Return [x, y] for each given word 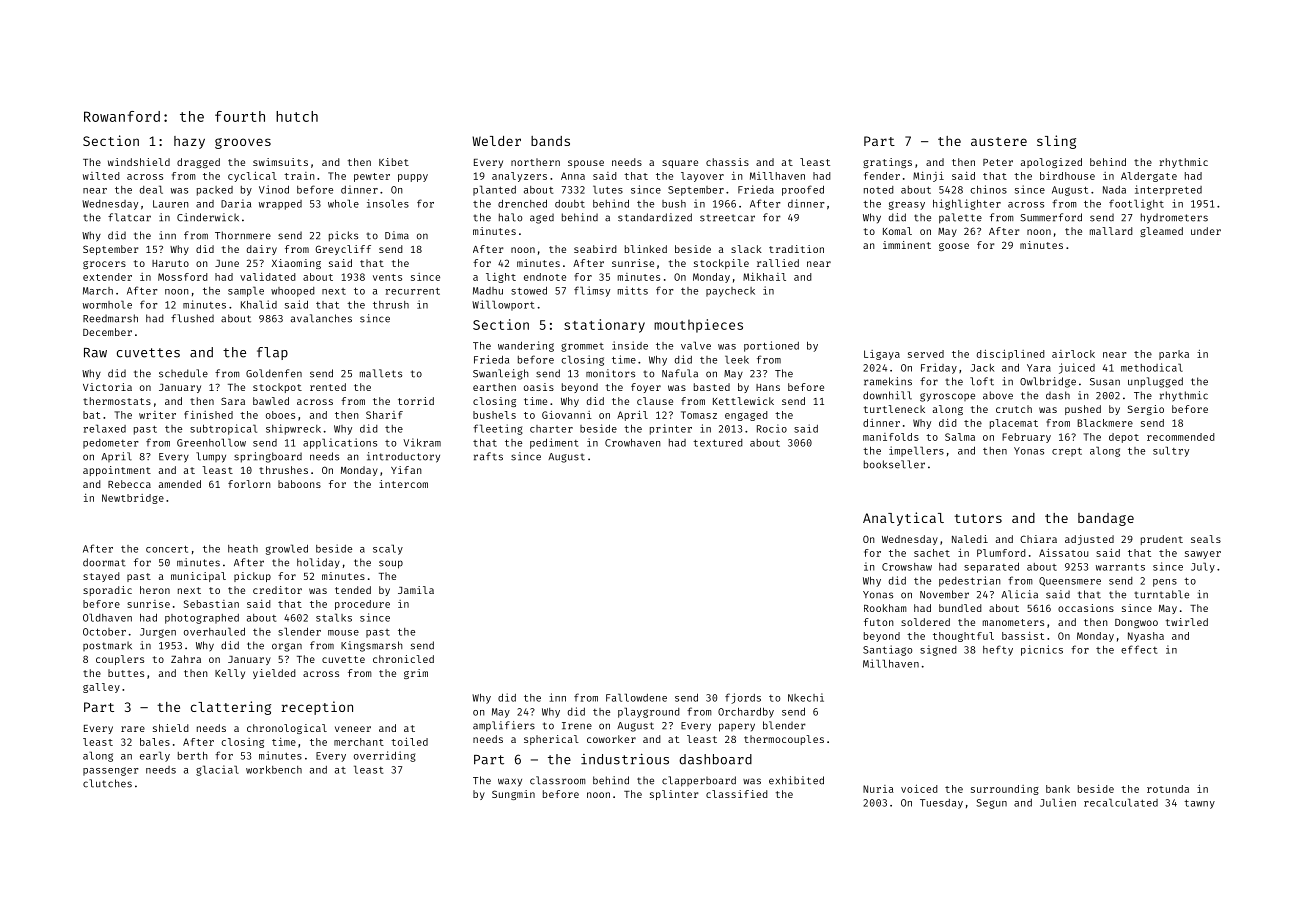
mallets [381, 373]
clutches [107, 783]
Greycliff [343, 250]
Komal [897, 231]
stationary [604, 326]
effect [1139, 649]
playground [649, 712]
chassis [727, 162]
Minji [928, 177]
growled [287, 549]
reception [317, 708]
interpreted [1168, 190]
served [926, 354]
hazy [189, 142]
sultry [1171, 451]
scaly [388, 549]
